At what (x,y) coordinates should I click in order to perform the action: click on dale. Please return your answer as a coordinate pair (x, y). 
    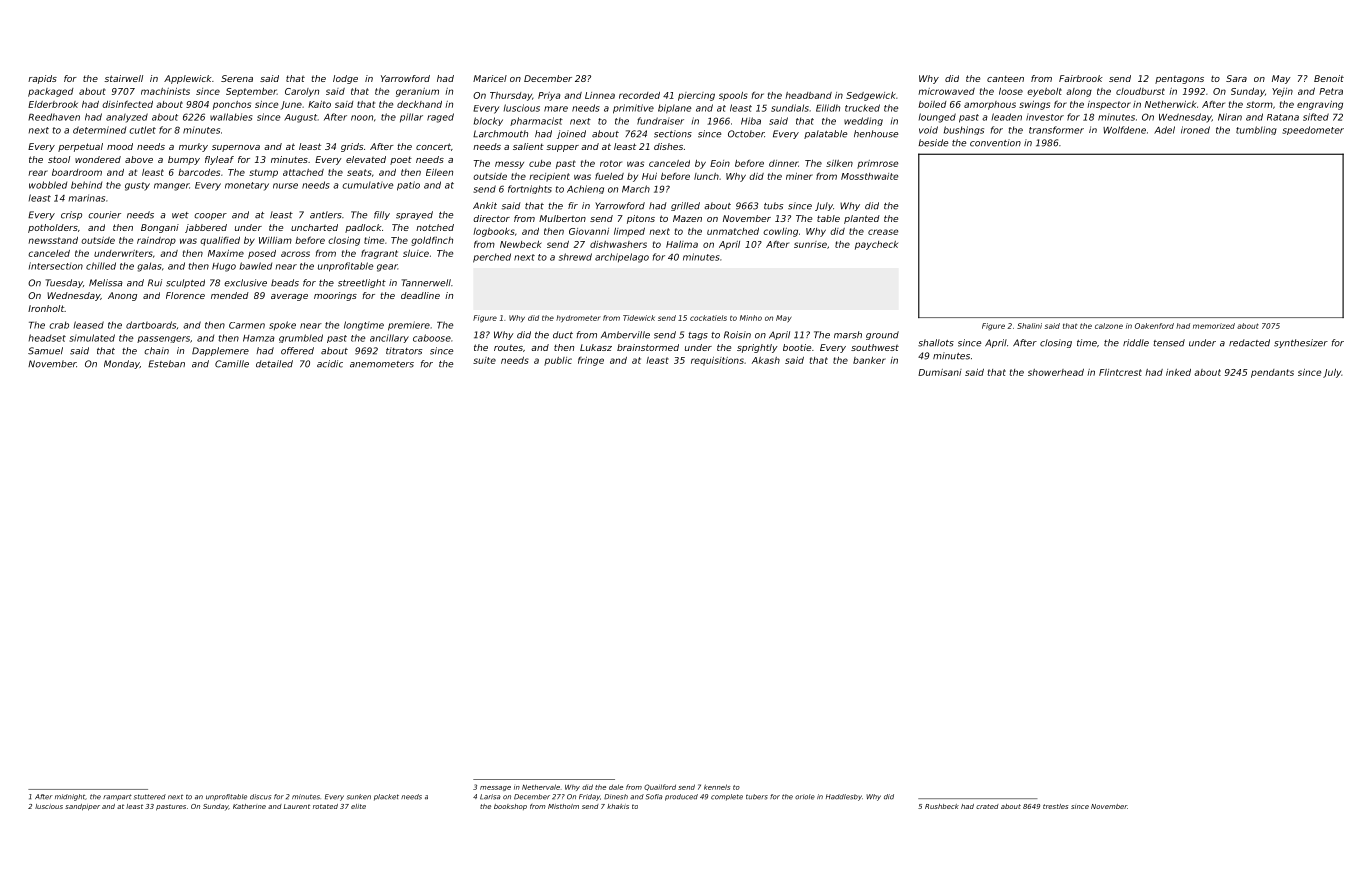
    Looking at the image, I should click on (616, 787).
